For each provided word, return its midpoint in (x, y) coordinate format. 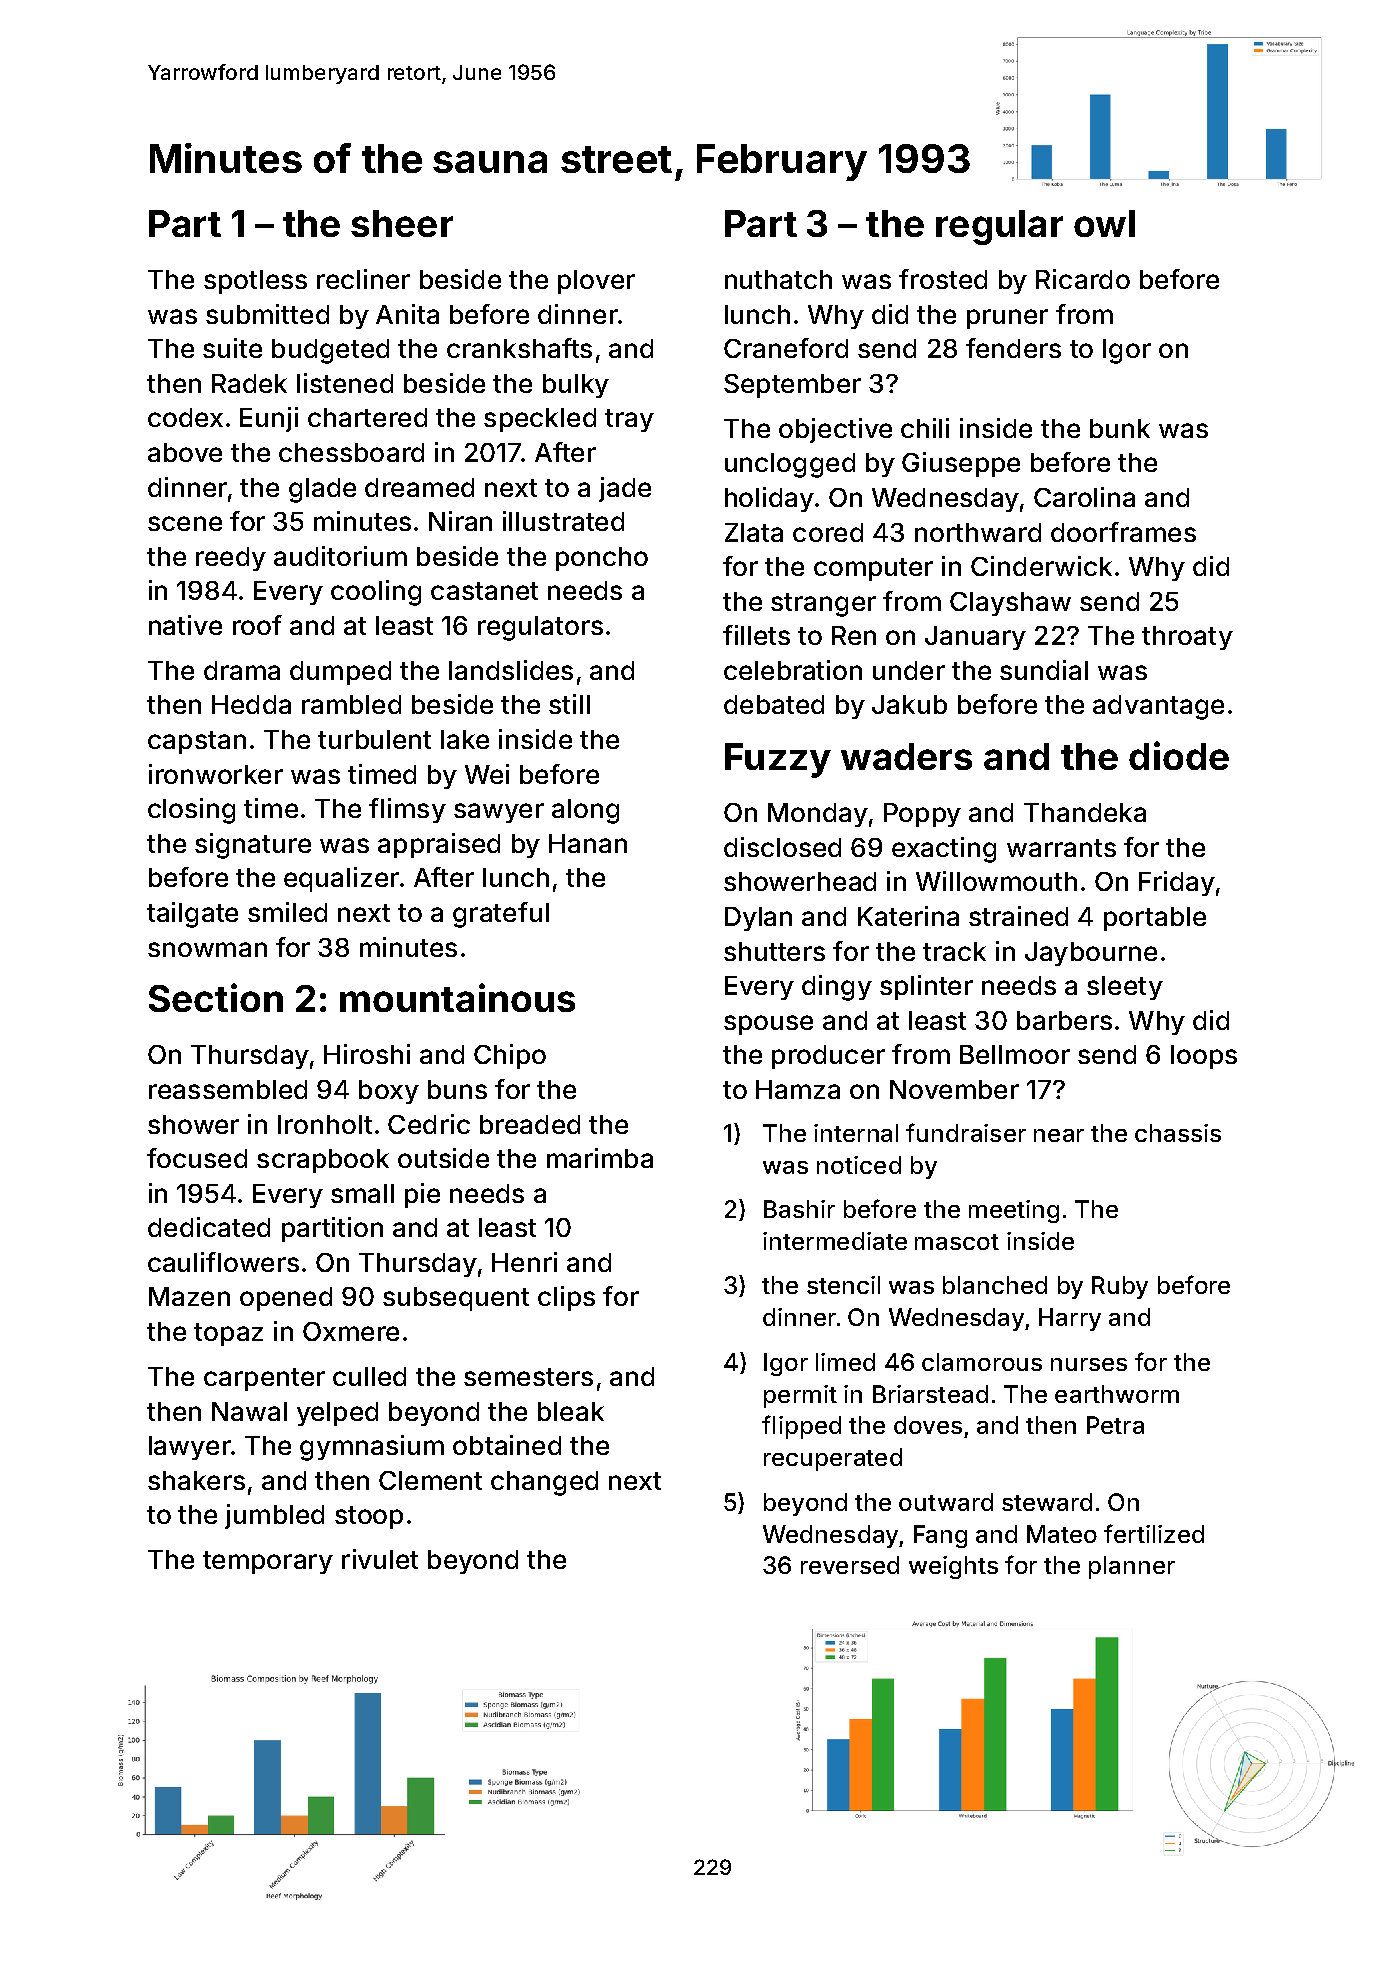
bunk (1120, 428)
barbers (1064, 1020)
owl (1104, 223)
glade (322, 490)
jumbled (274, 1516)
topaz (228, 1334)
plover (596, 282)
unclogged (790, 465)
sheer (402, 223)
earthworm (1117, 1394)
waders (906, 756)
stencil (843, 1285)
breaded (530, 1124)
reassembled (228, 1089)
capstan (197, 742)
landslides (511, 670)
